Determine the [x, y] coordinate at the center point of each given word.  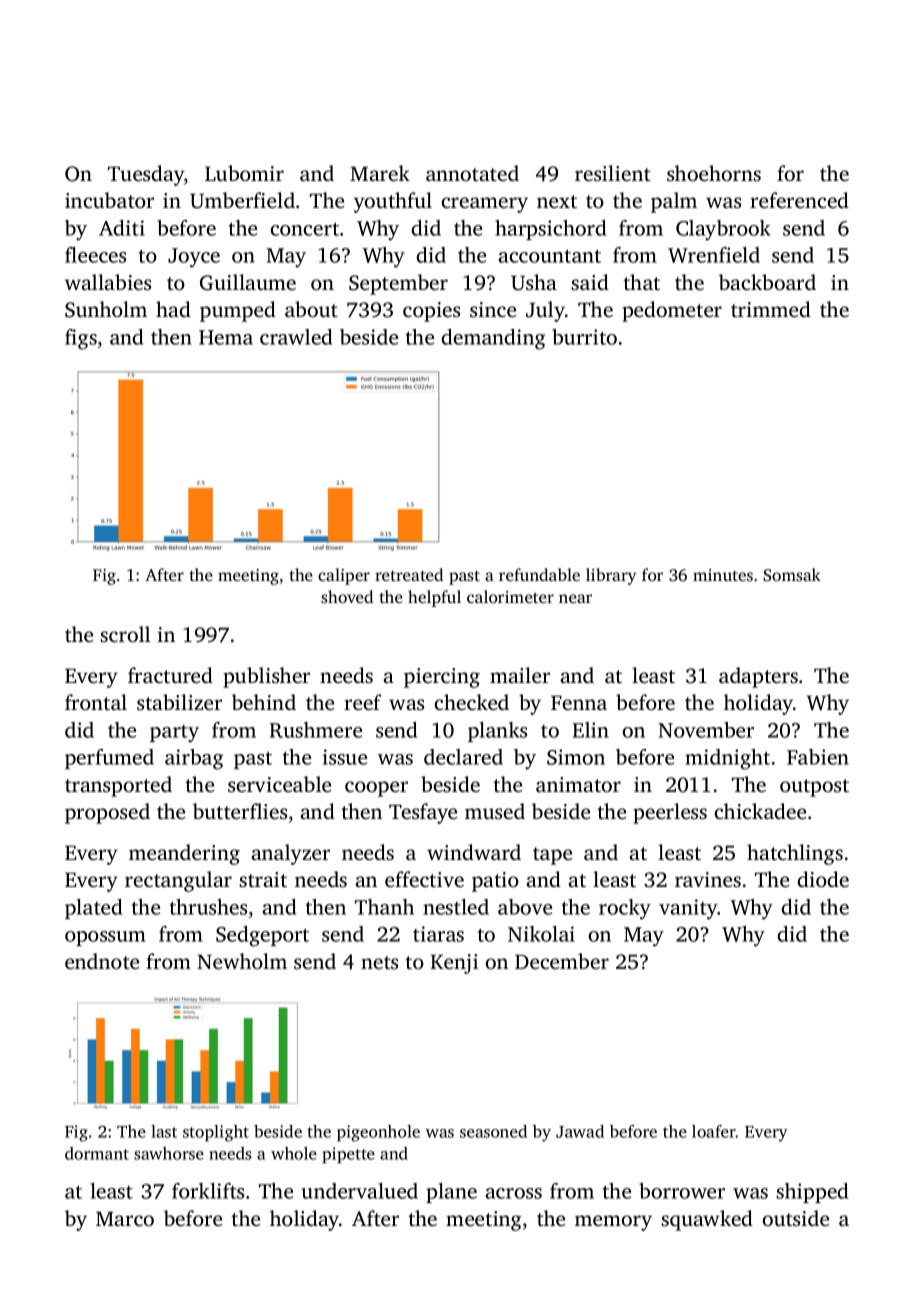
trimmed [771, 309]
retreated [409, 574]
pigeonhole [378, 1133]
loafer [714, 1131]
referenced [799, 200]
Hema [226, 337]
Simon [576, 757]
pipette [348, 1155]
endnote [102, 961]
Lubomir [244, 173]
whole [294, 1153]
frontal [96, 702]
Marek [380, 173]
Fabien [818, 757]
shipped [812, 1193]
